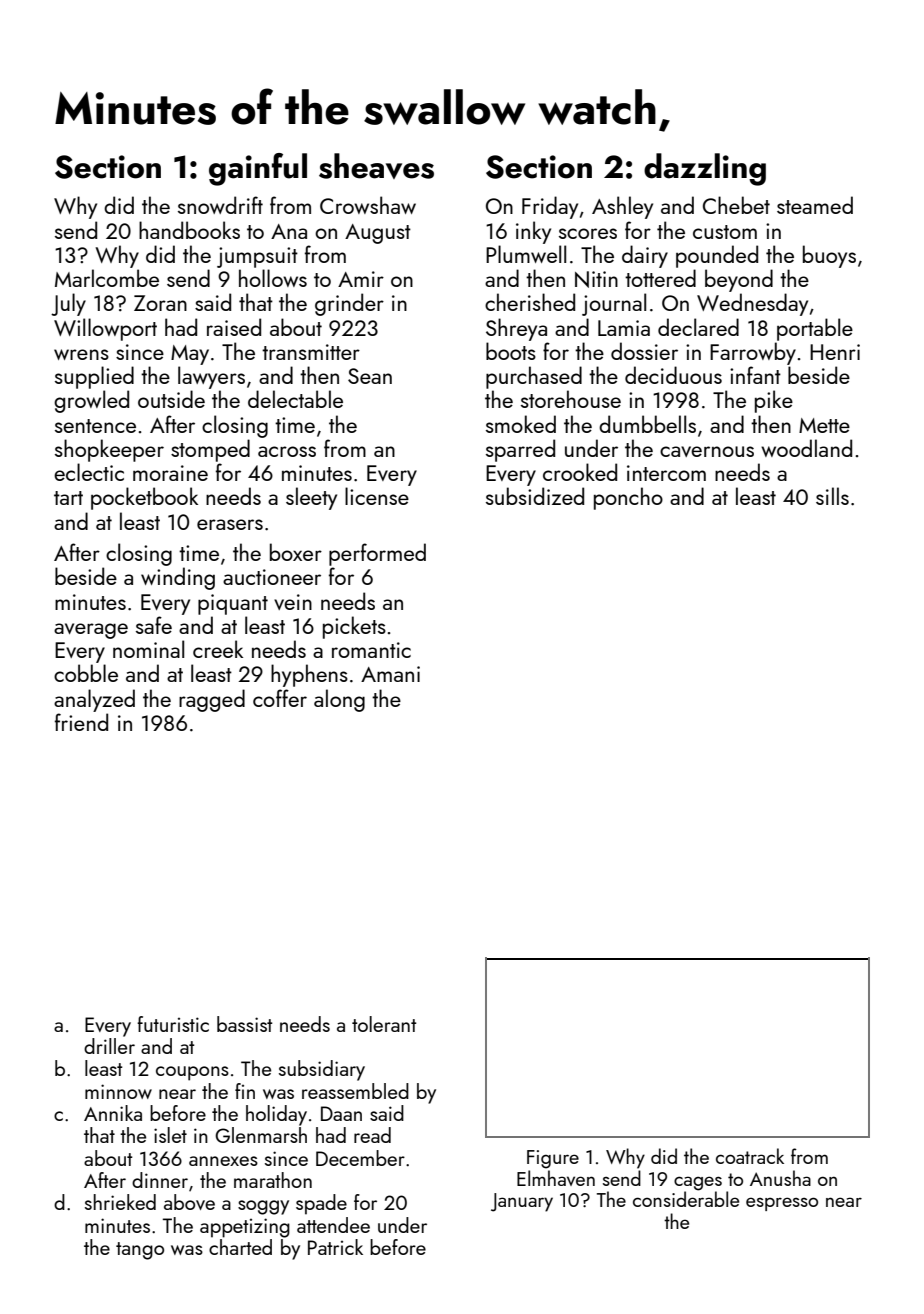  I want to click on coatrack, so click(750, 1156).
